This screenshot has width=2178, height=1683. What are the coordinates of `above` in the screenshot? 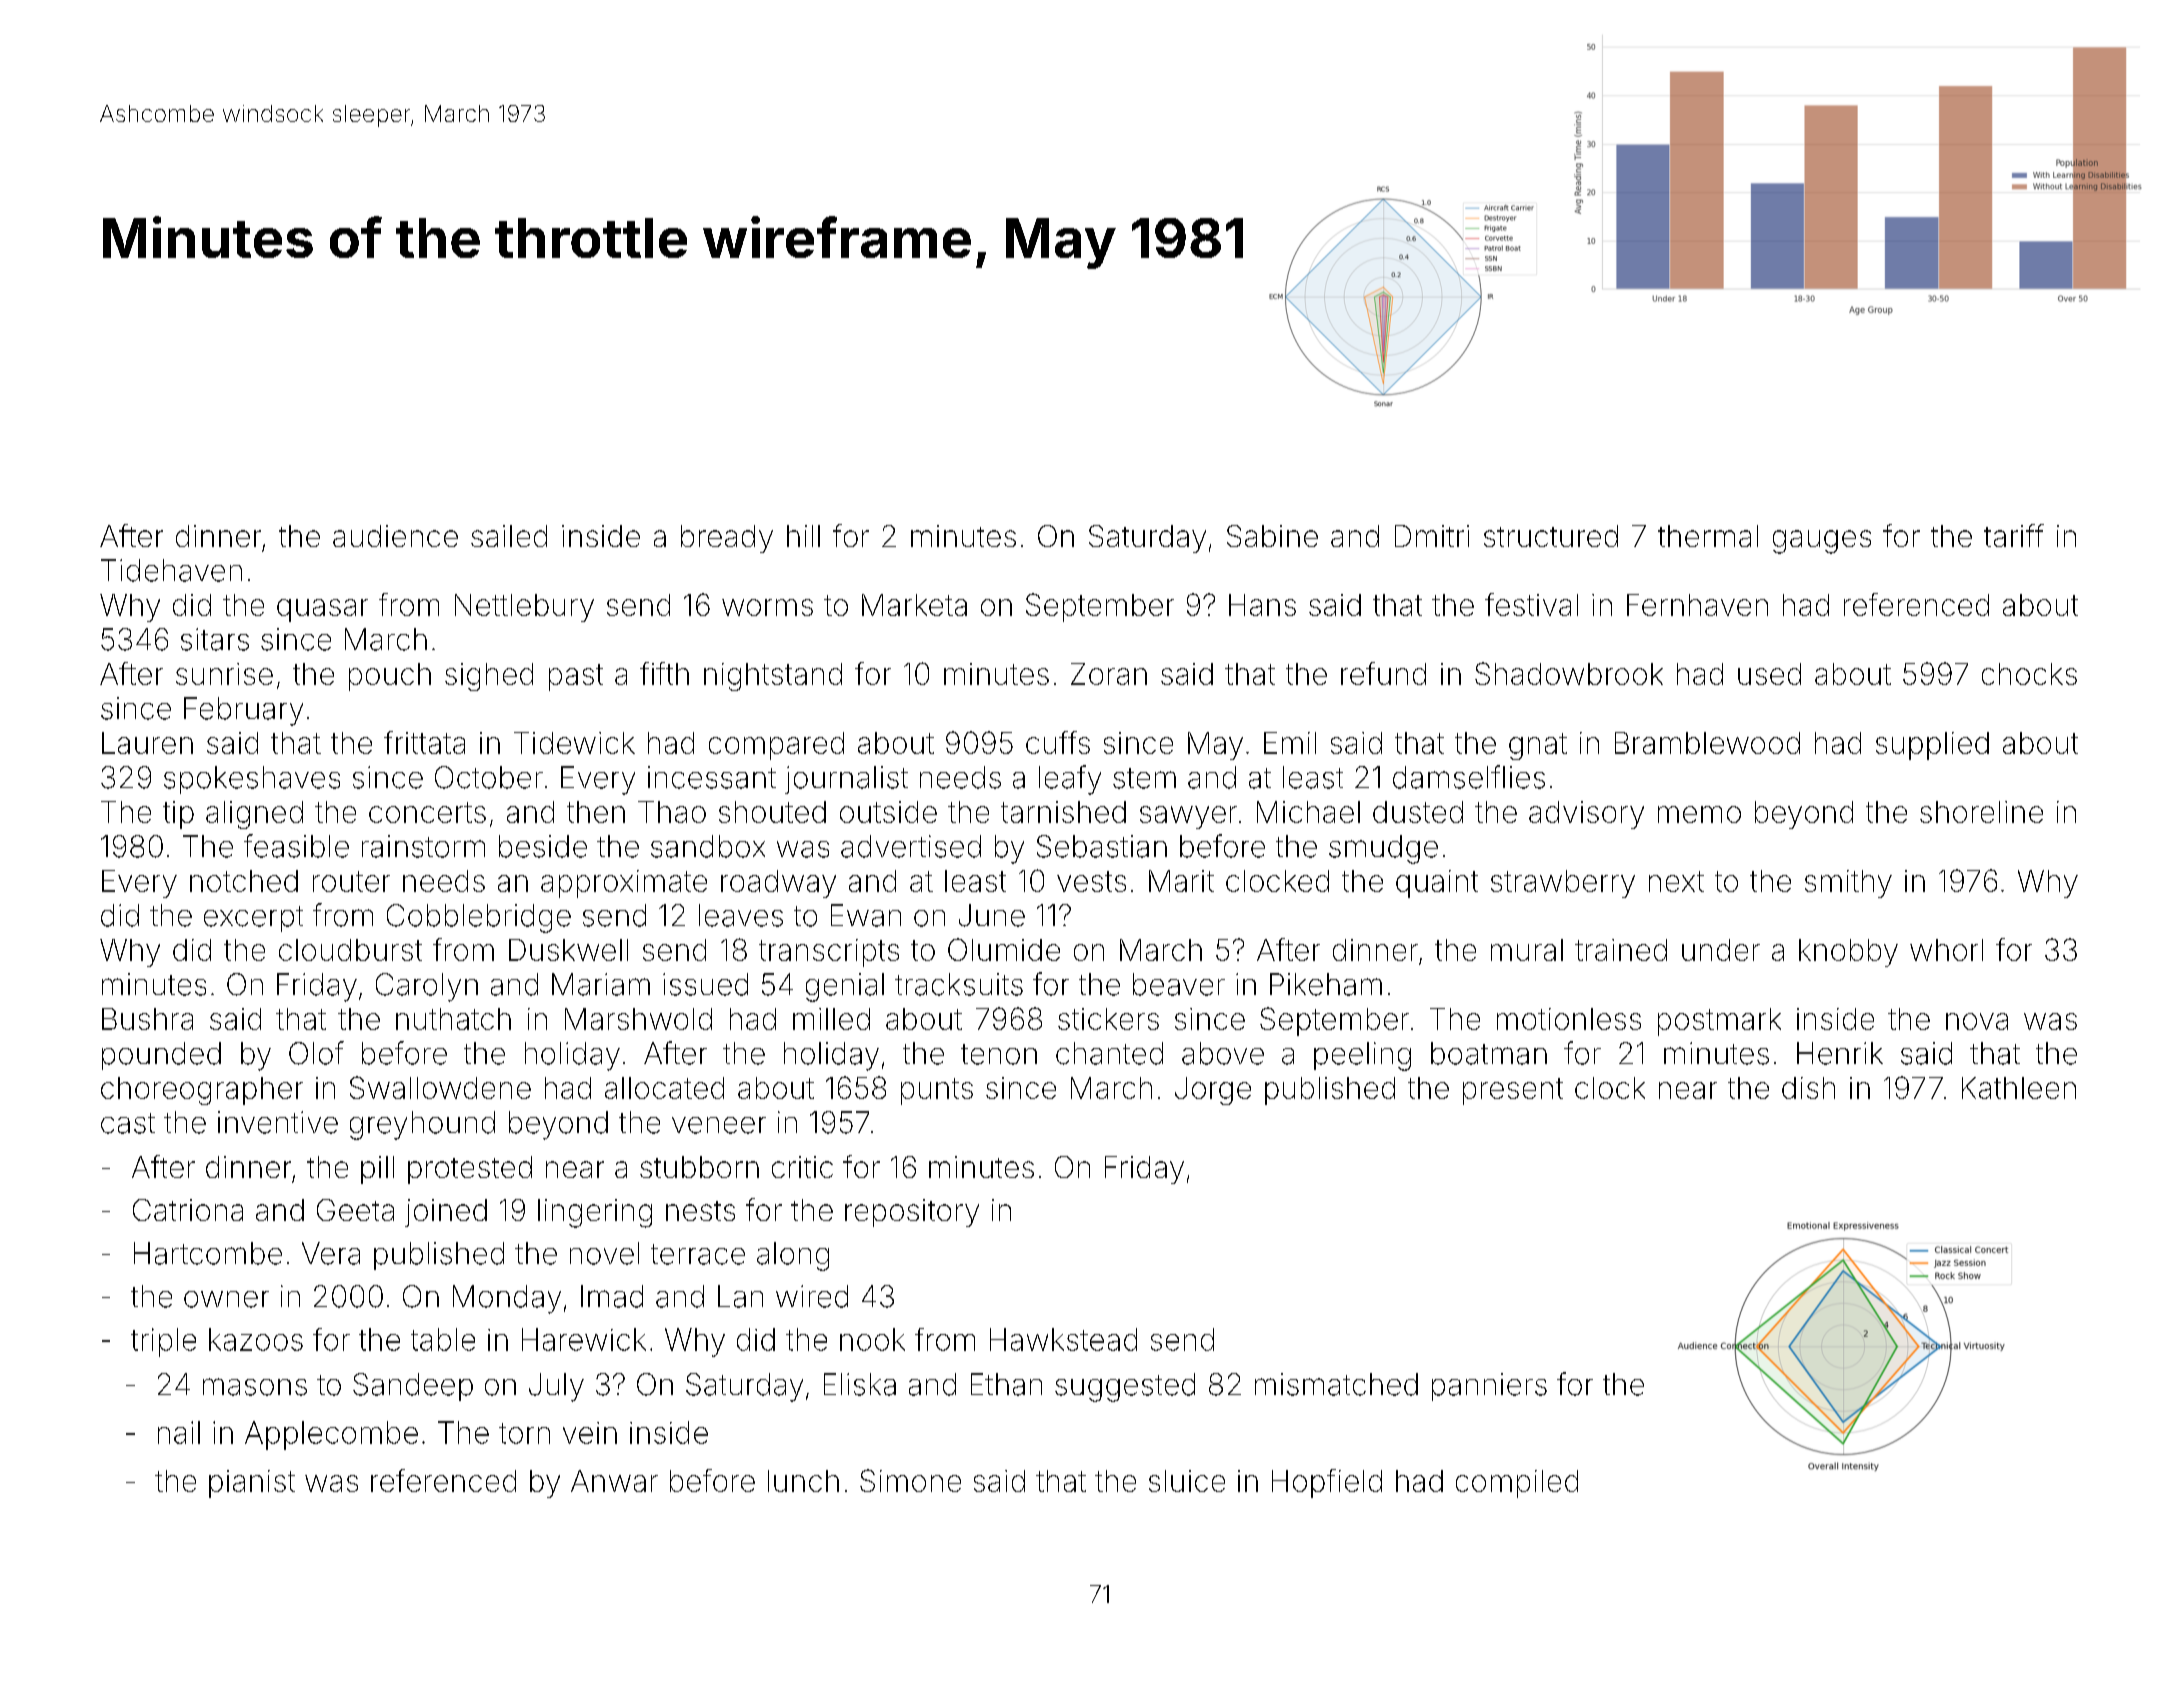 It's located at (1223, 1053).
